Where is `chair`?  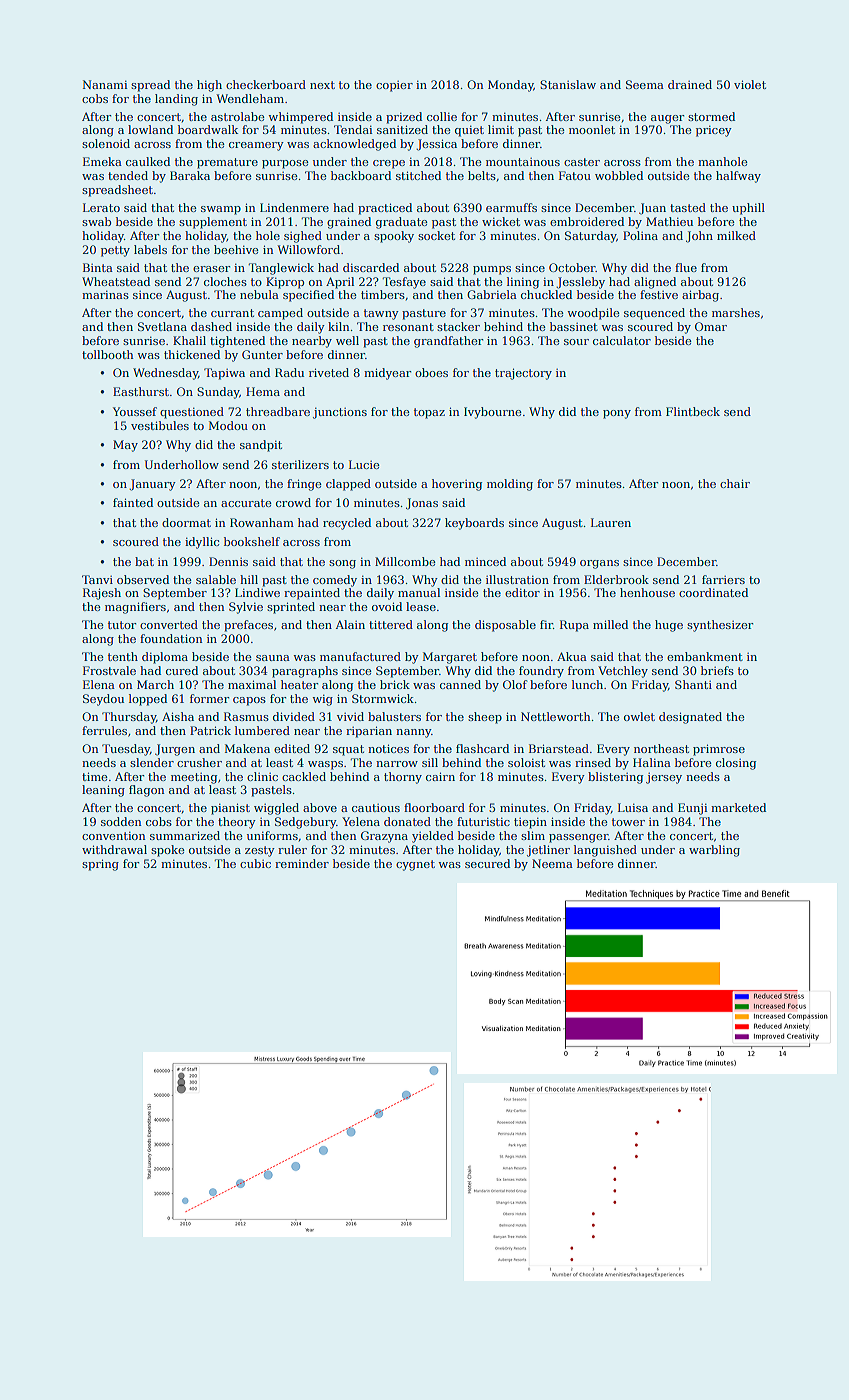 chair is located at coordinates (735, 483).
